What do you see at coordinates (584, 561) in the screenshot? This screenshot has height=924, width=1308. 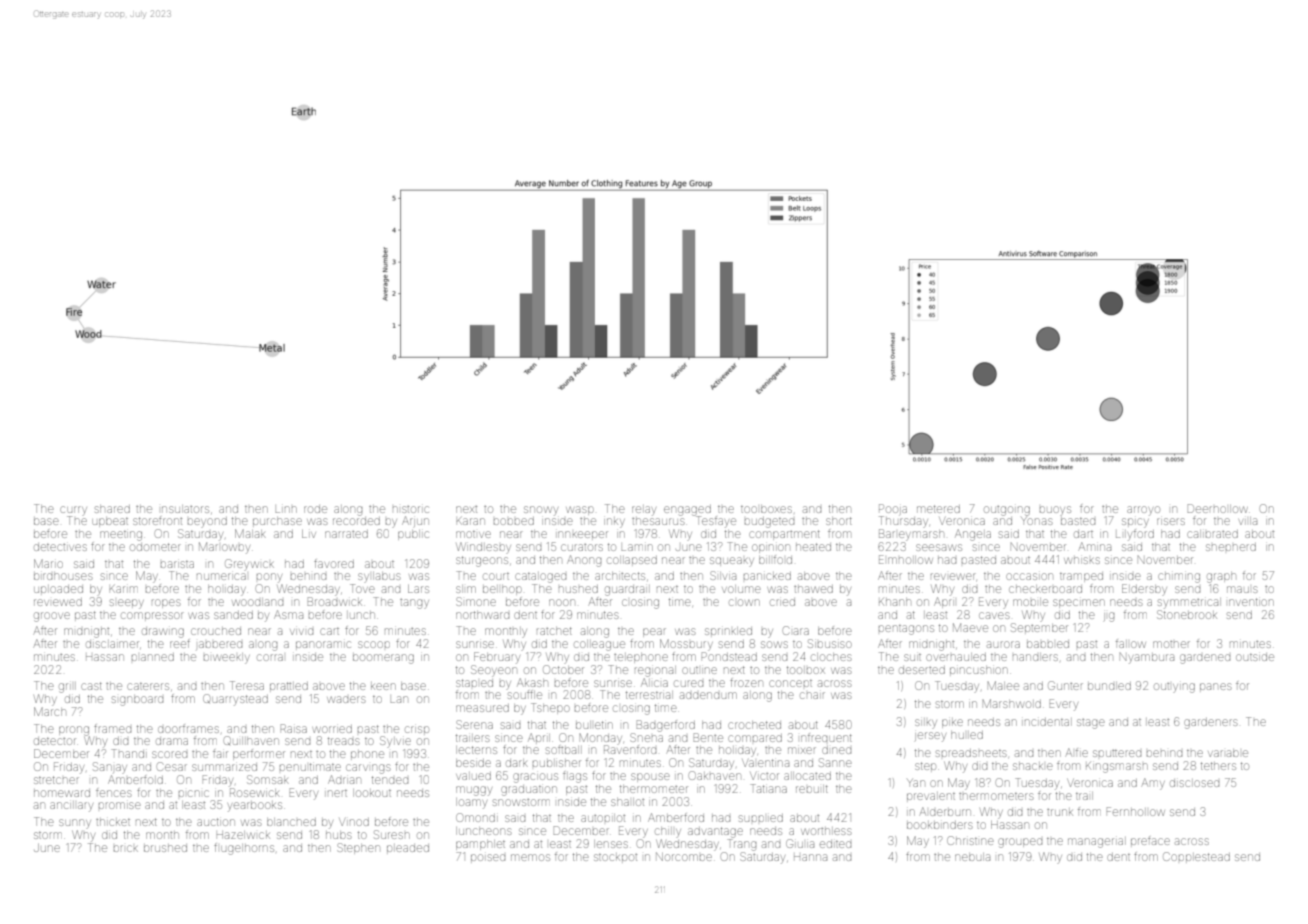 I see `Anong` at bounding box center [584, 561].
